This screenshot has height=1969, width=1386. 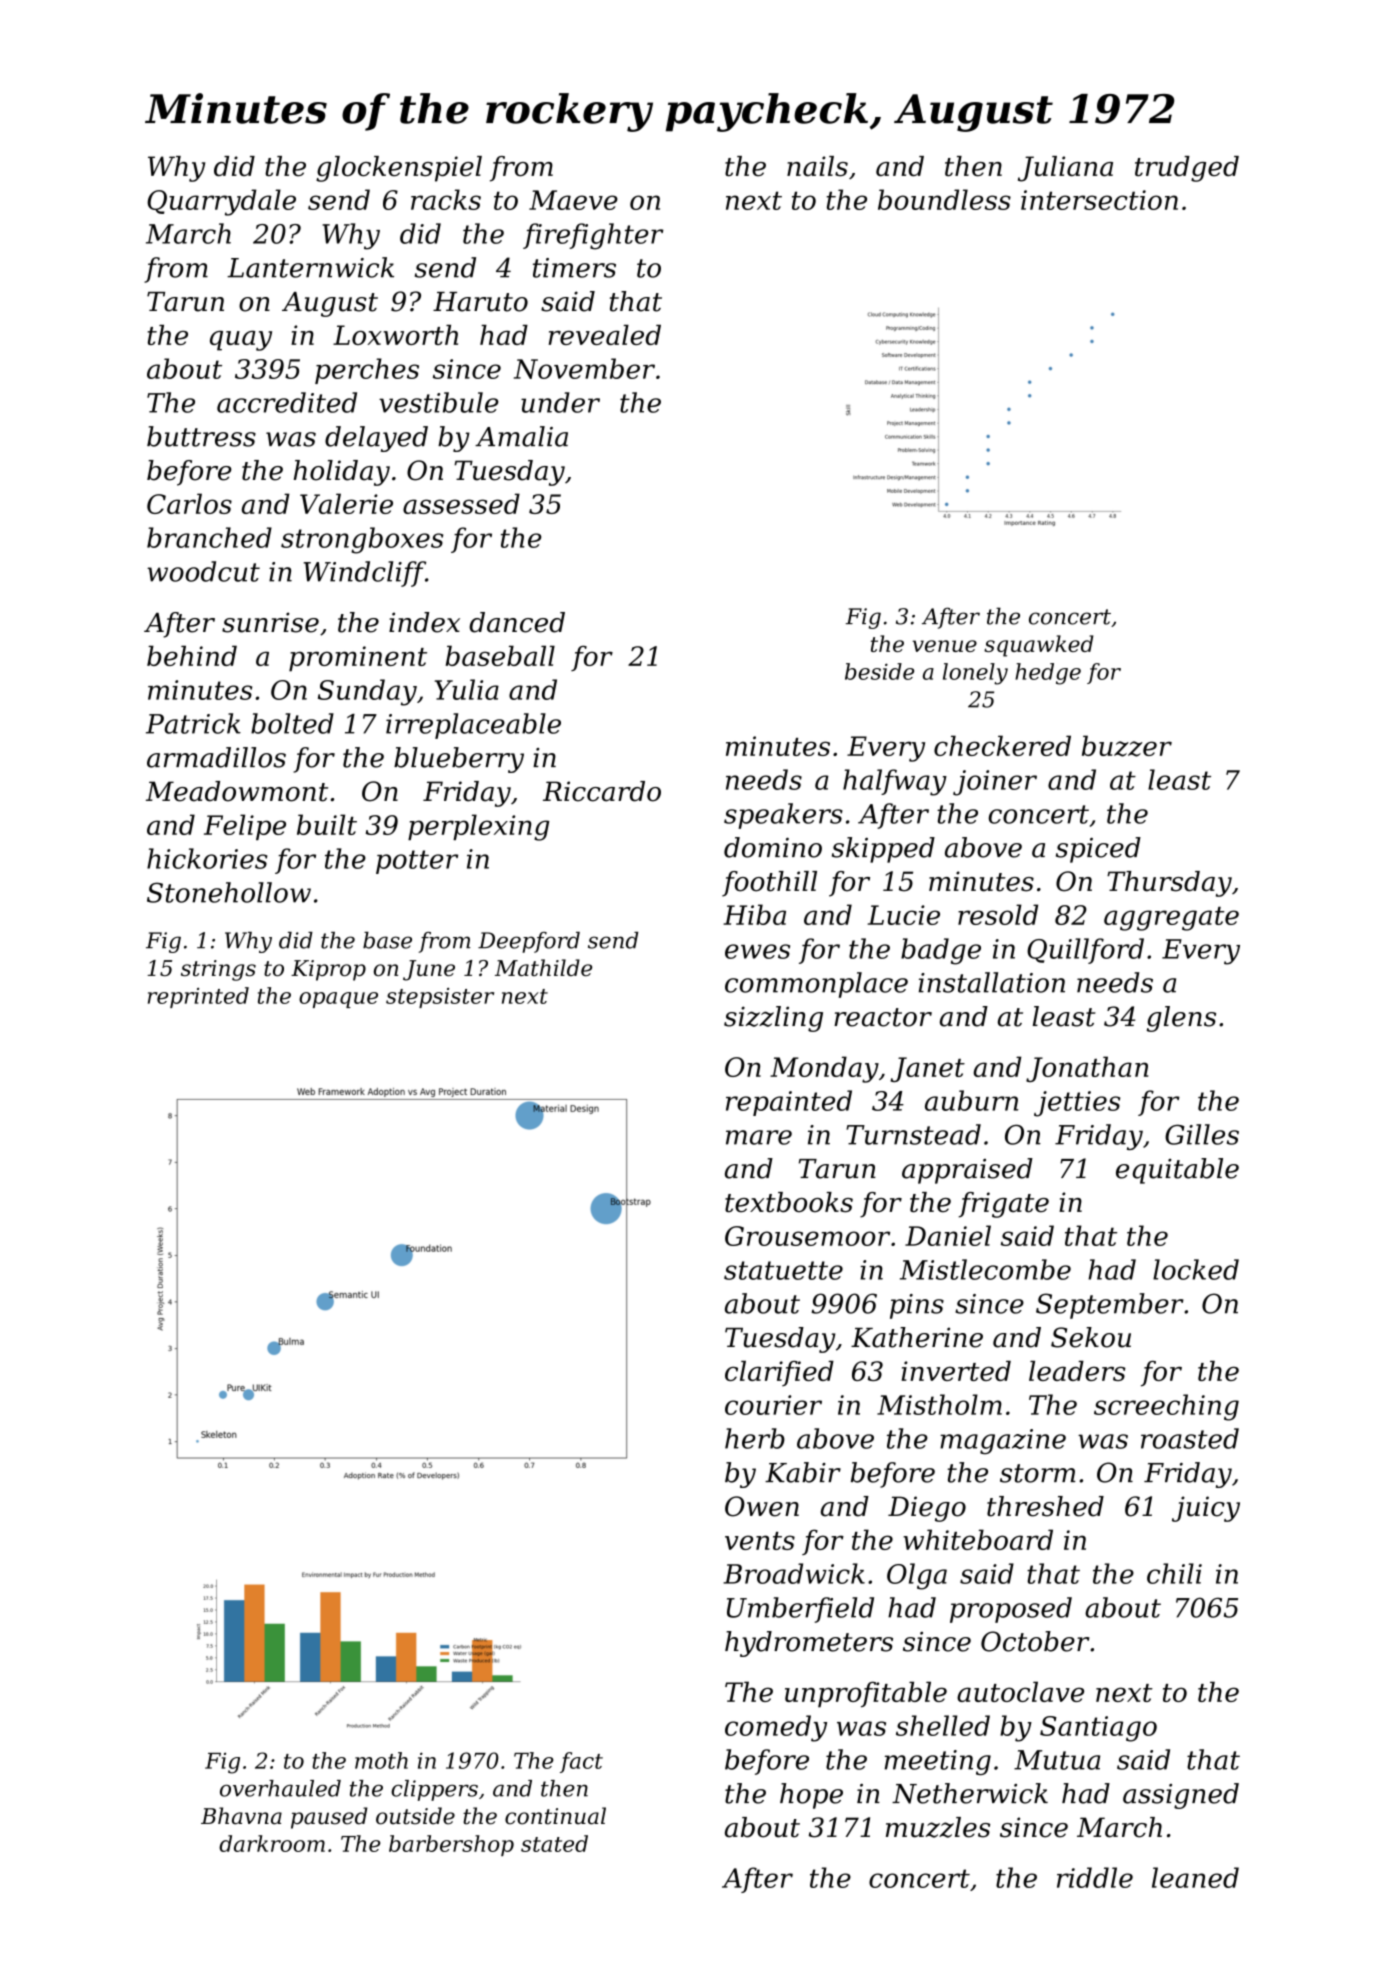 What do you see at coordinates (399, 169) in the screenshot?
I see `glockenspiel` at bounding box center [399, 169].
